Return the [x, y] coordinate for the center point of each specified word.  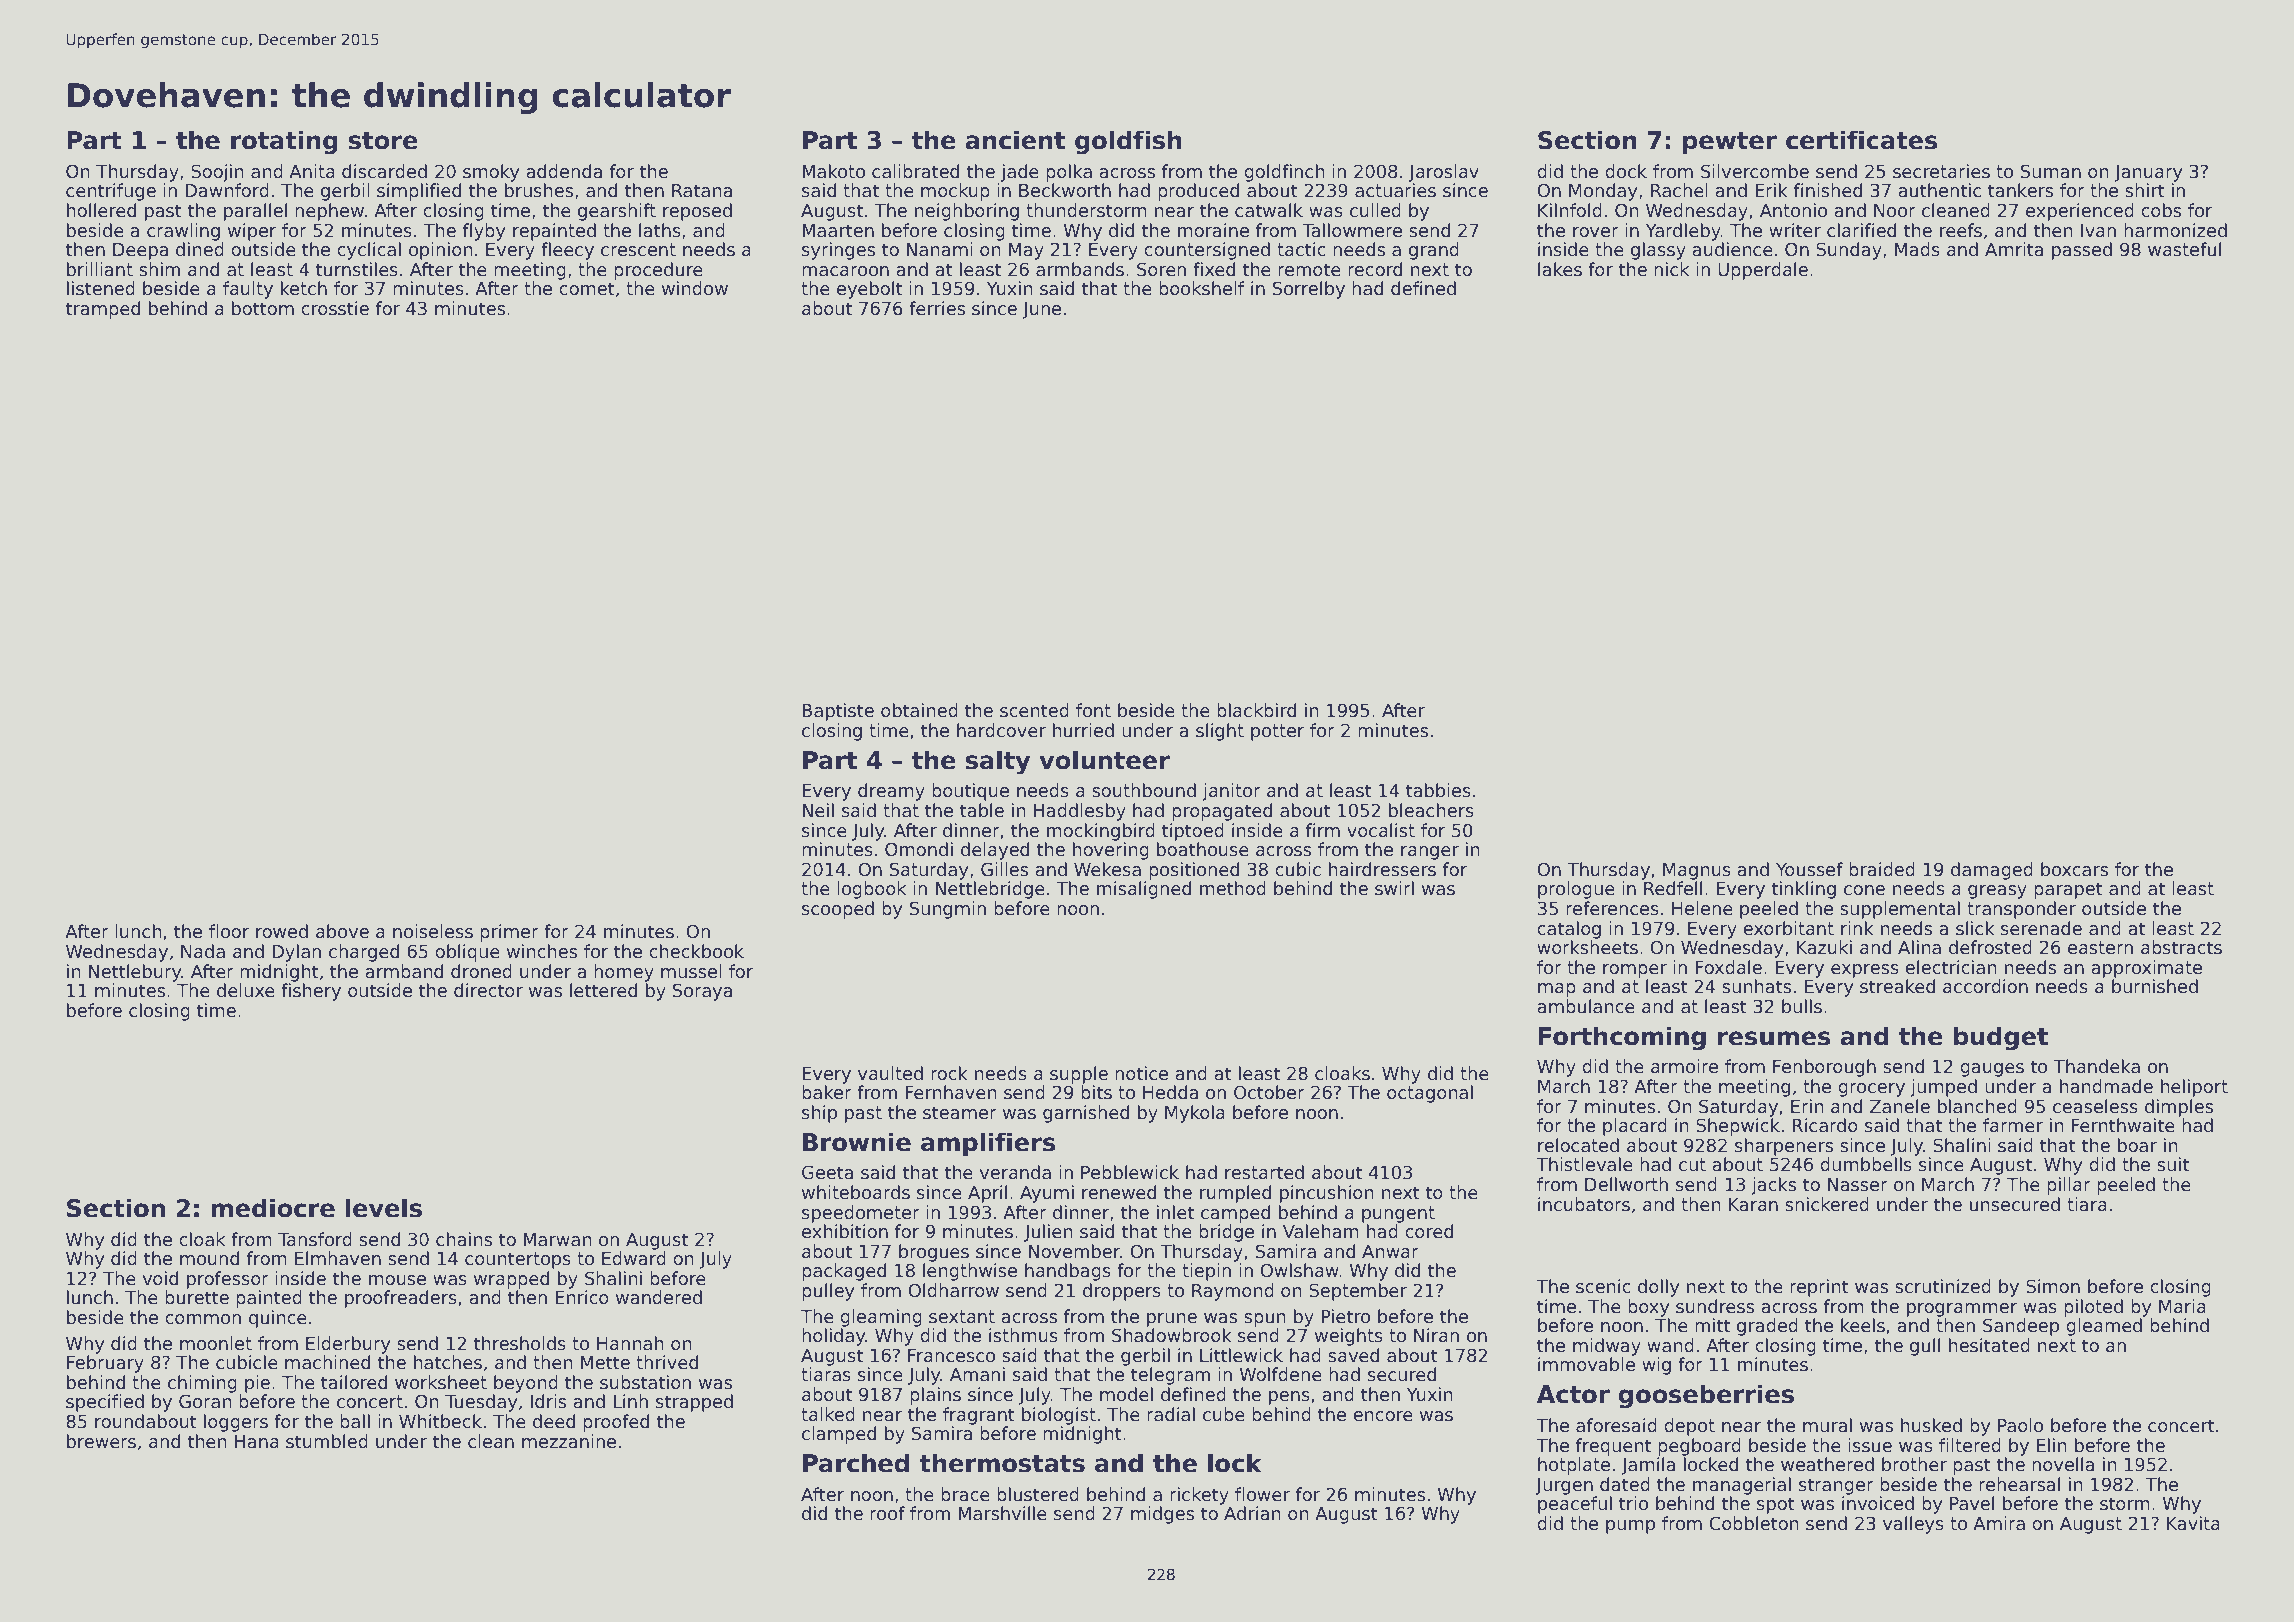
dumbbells [1866, 1164]
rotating [284, 142]
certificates [1862, 140]
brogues [934, 1253]
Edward [634, 1258]
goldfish [1128, 142]
